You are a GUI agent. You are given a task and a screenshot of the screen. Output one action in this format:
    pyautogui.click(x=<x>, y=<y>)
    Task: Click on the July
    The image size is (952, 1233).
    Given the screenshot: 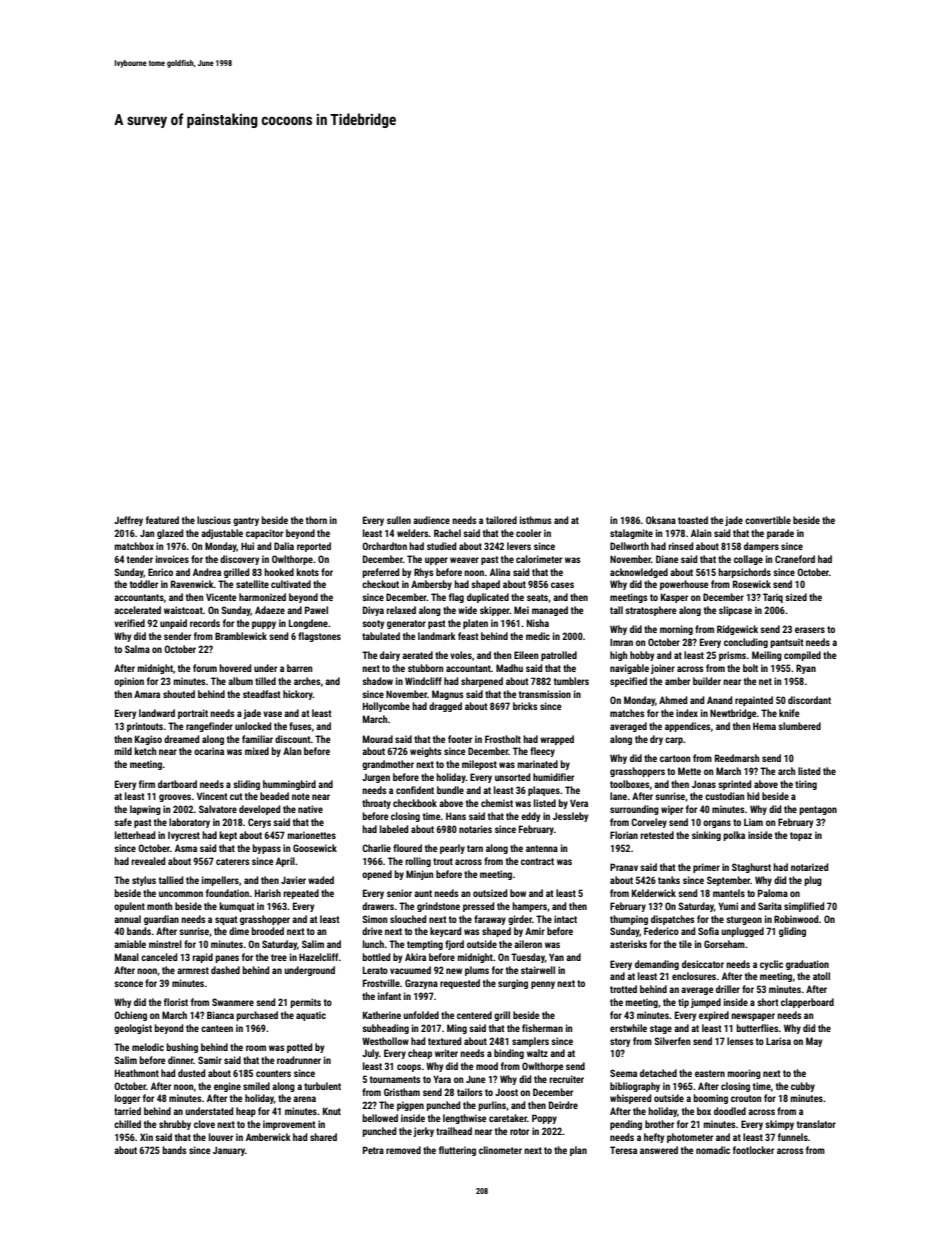 What is the action you would take?
    pyautogui.click(x=370, y=1054)
